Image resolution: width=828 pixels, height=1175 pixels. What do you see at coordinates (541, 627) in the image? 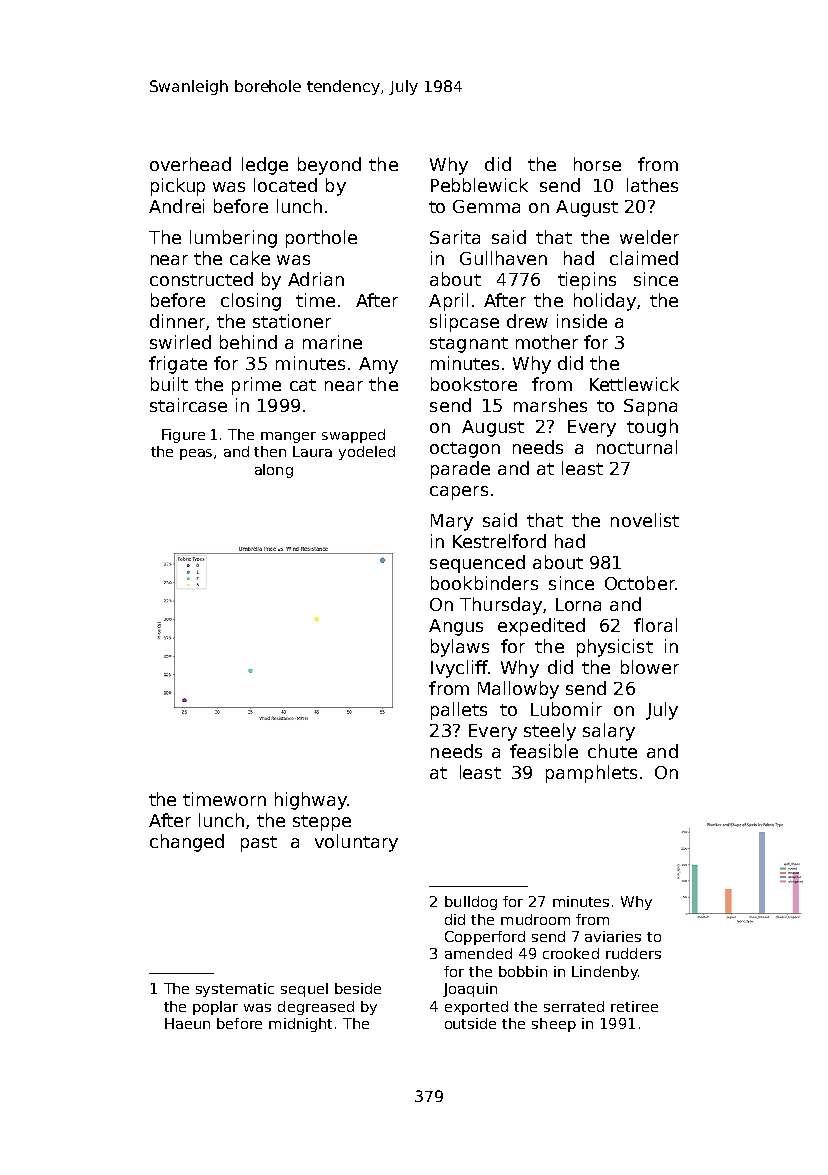
I see `expedited` at bounding box center [541, 627].
